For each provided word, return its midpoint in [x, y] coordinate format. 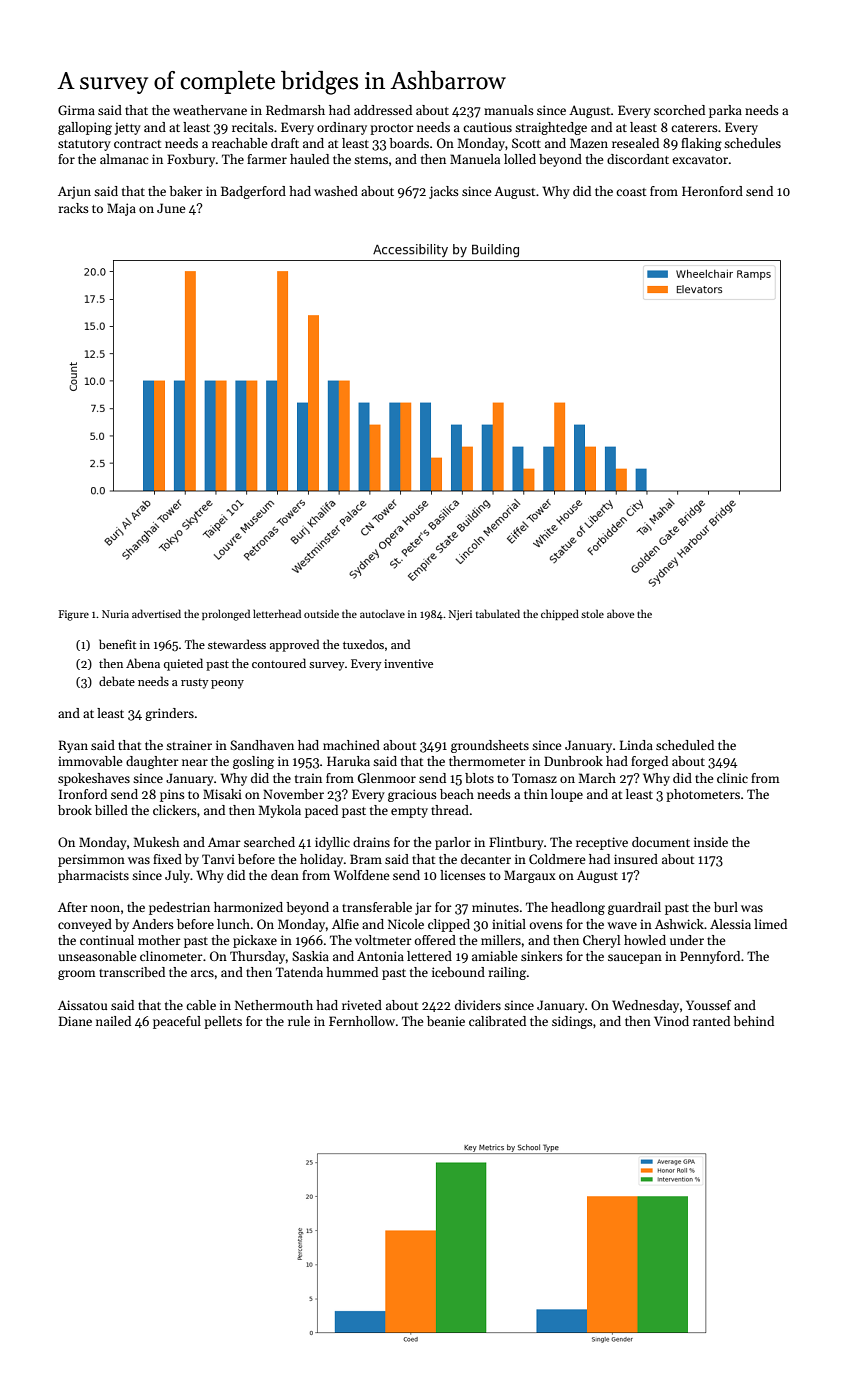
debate [117, 681]
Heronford [712, 191]
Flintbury [516, 843]
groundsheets [490, 746]
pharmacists [93, 876]
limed [770, 924]
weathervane [210, 110]
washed [336, 191]
